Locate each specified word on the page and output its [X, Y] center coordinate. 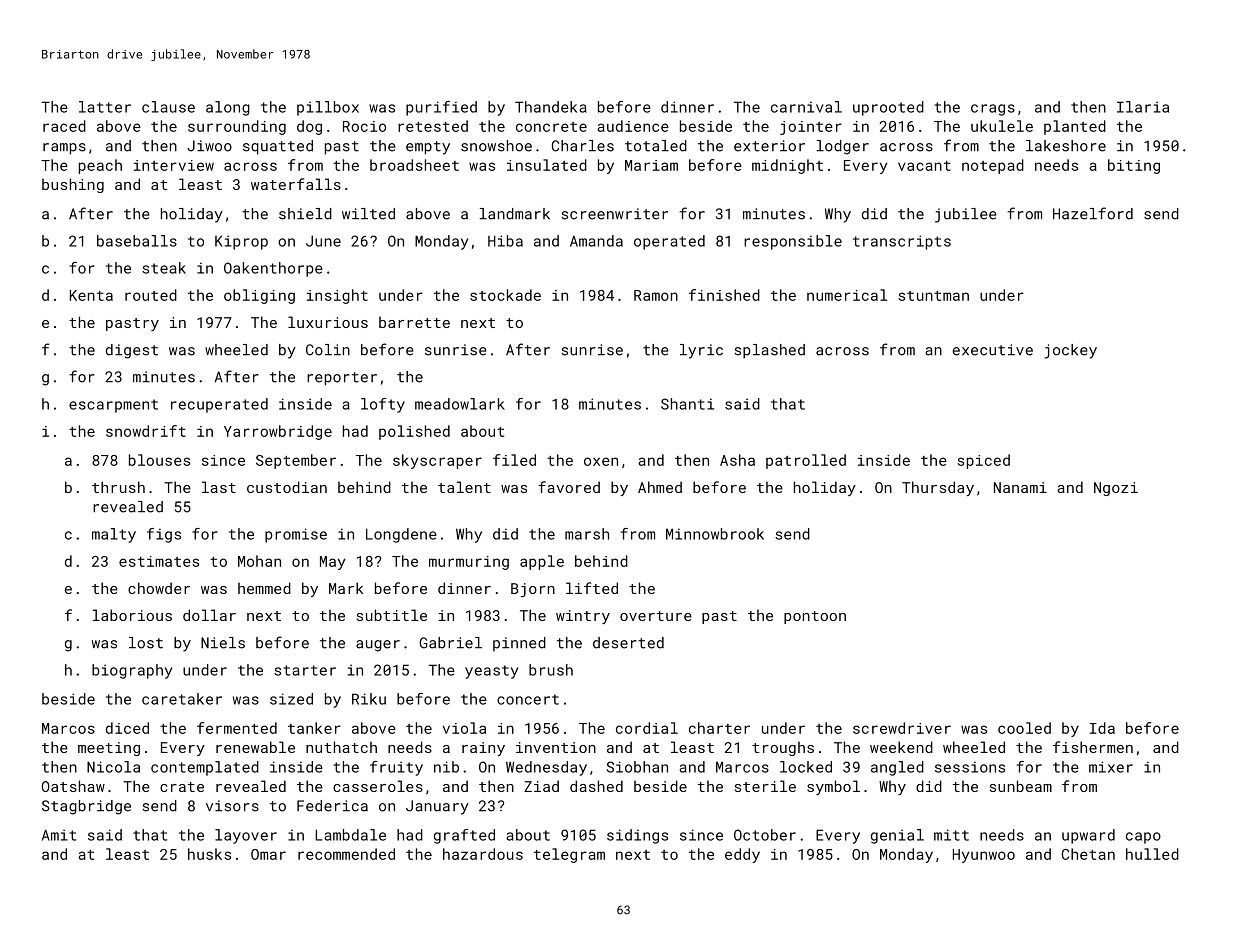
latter [105, 107]
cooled [1024, 728]
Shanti [687, 404]
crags [993, 110]
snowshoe [496, 146]
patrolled [806, 461]
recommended [346, 854]
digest [132, 351]
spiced [983, 461]
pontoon [815, 617]
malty [114, 535]
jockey [1070, 351]
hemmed [264, 588]
